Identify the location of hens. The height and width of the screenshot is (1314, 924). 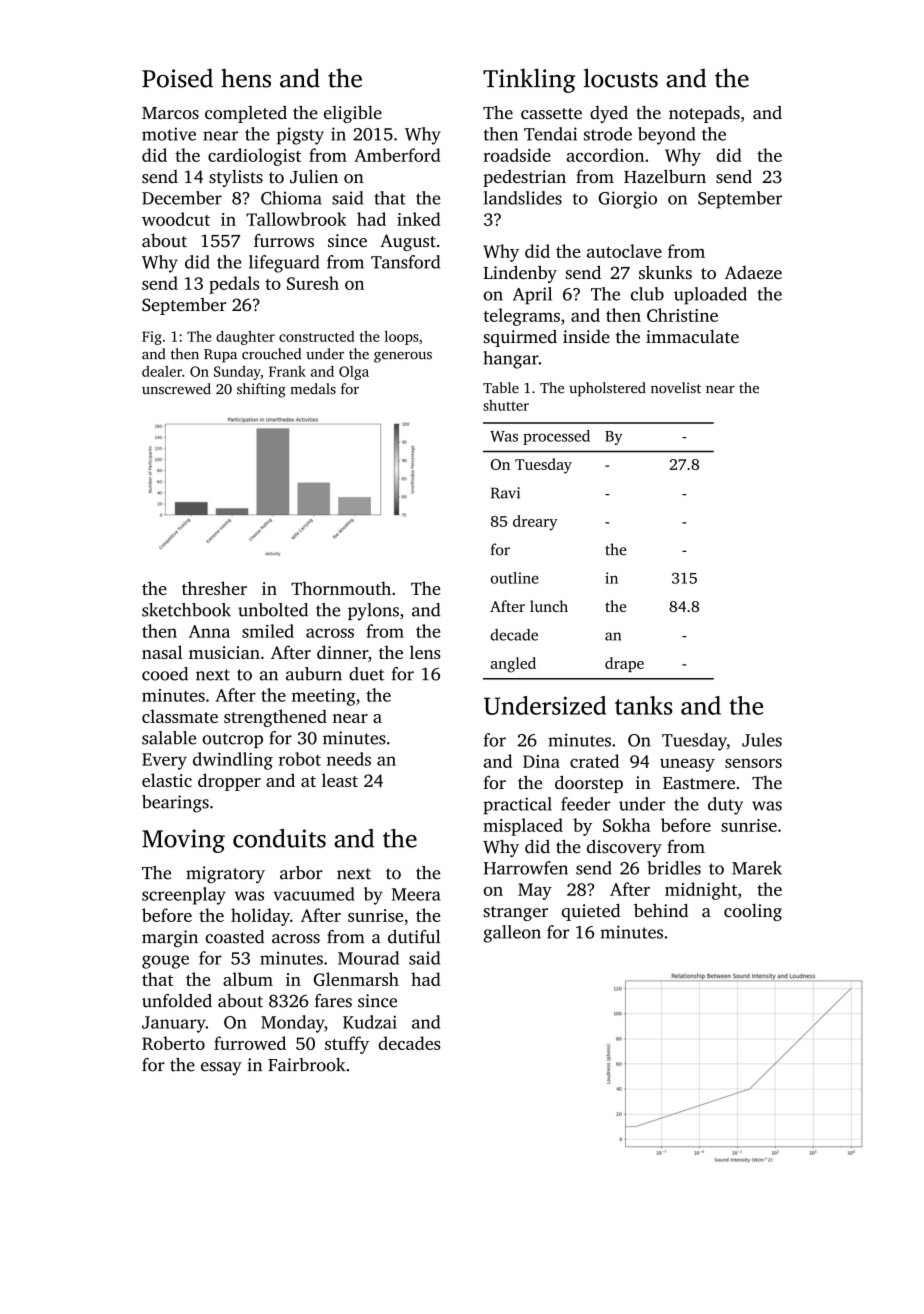
(246, 78).
